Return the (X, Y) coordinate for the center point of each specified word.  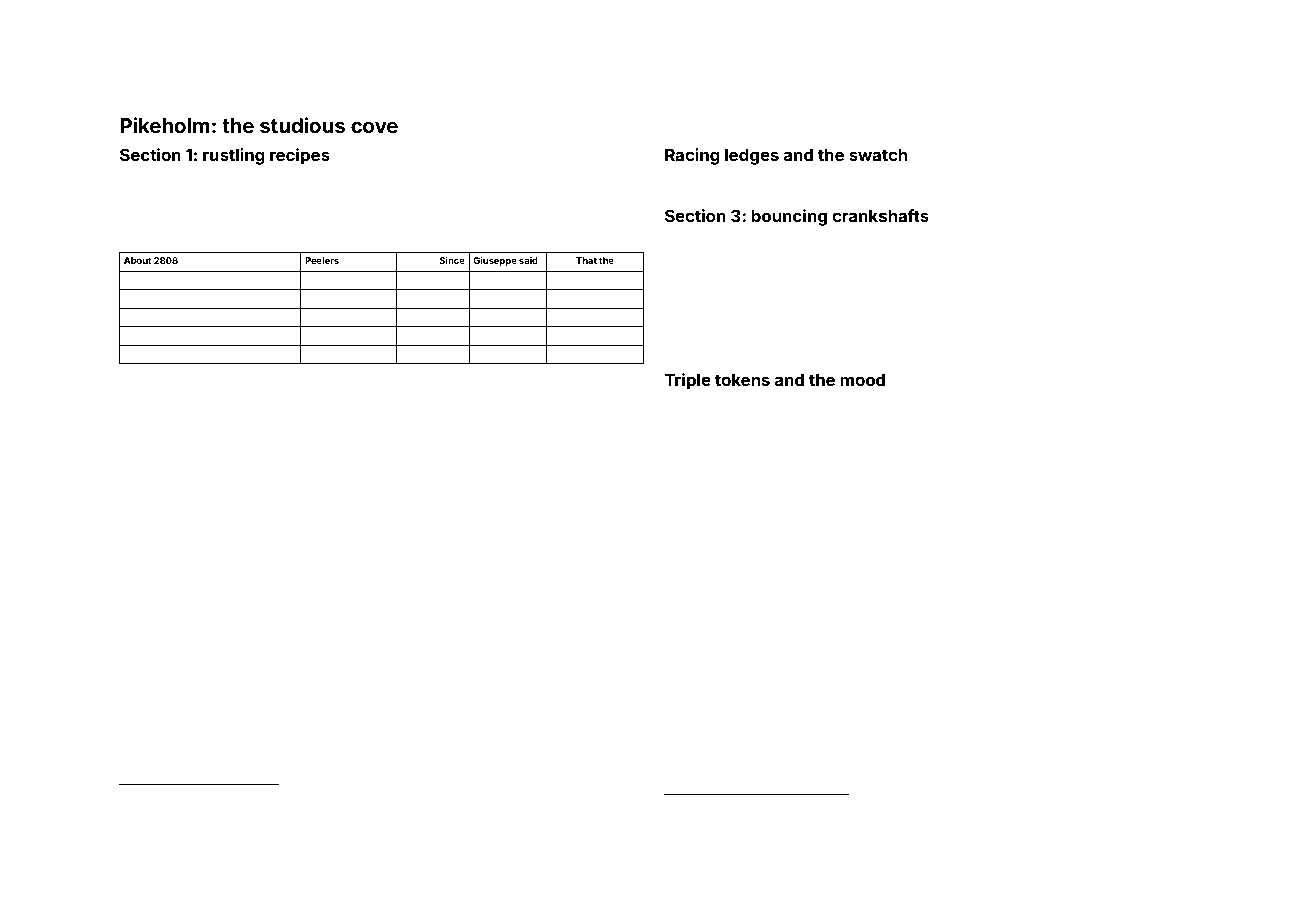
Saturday (141, 176)
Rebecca (456, 430)
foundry (567, 189)
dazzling (1167, 438)
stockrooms (946, 237)
